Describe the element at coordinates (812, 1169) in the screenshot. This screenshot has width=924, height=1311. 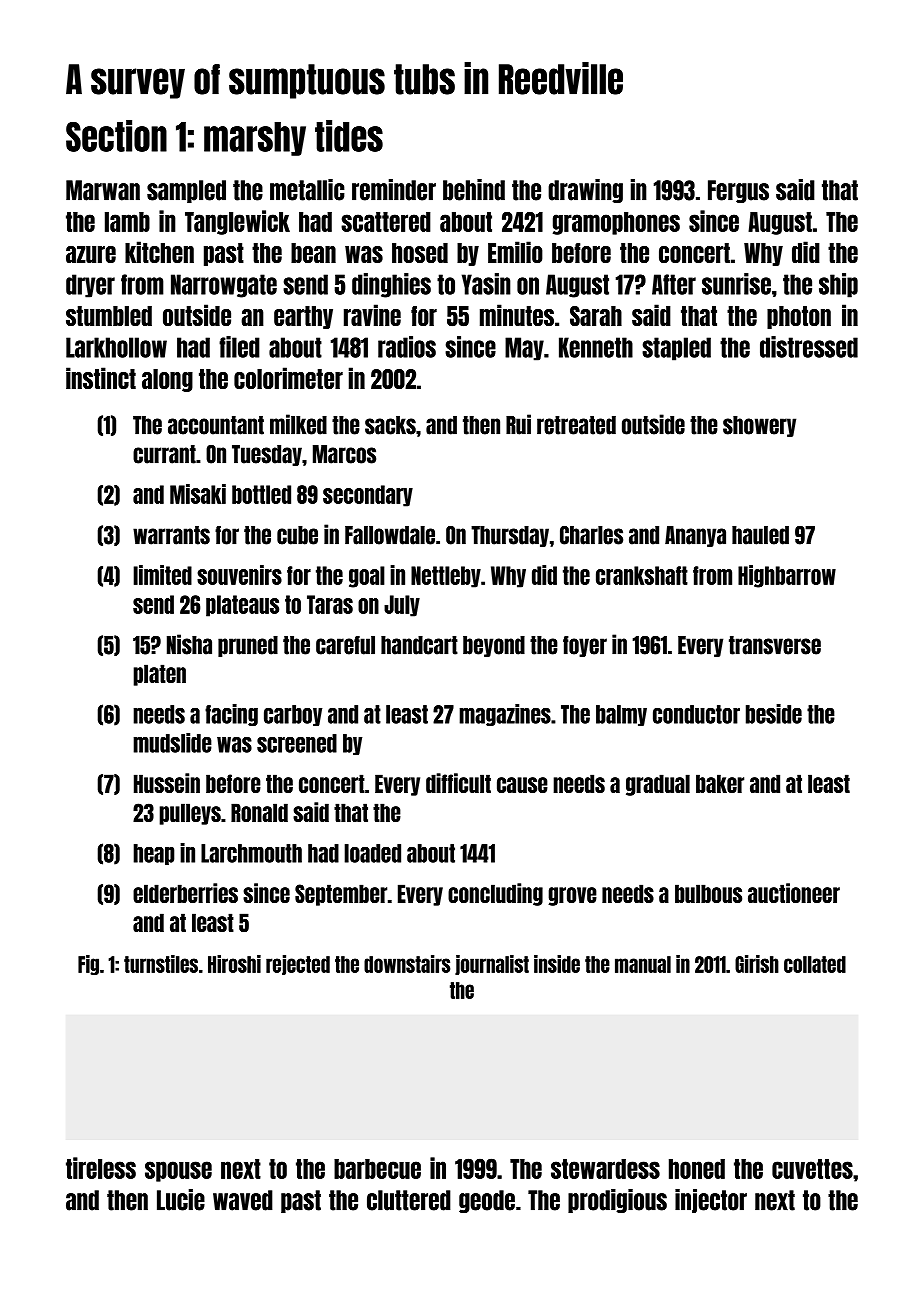
I see `cuvettes` at that location.
